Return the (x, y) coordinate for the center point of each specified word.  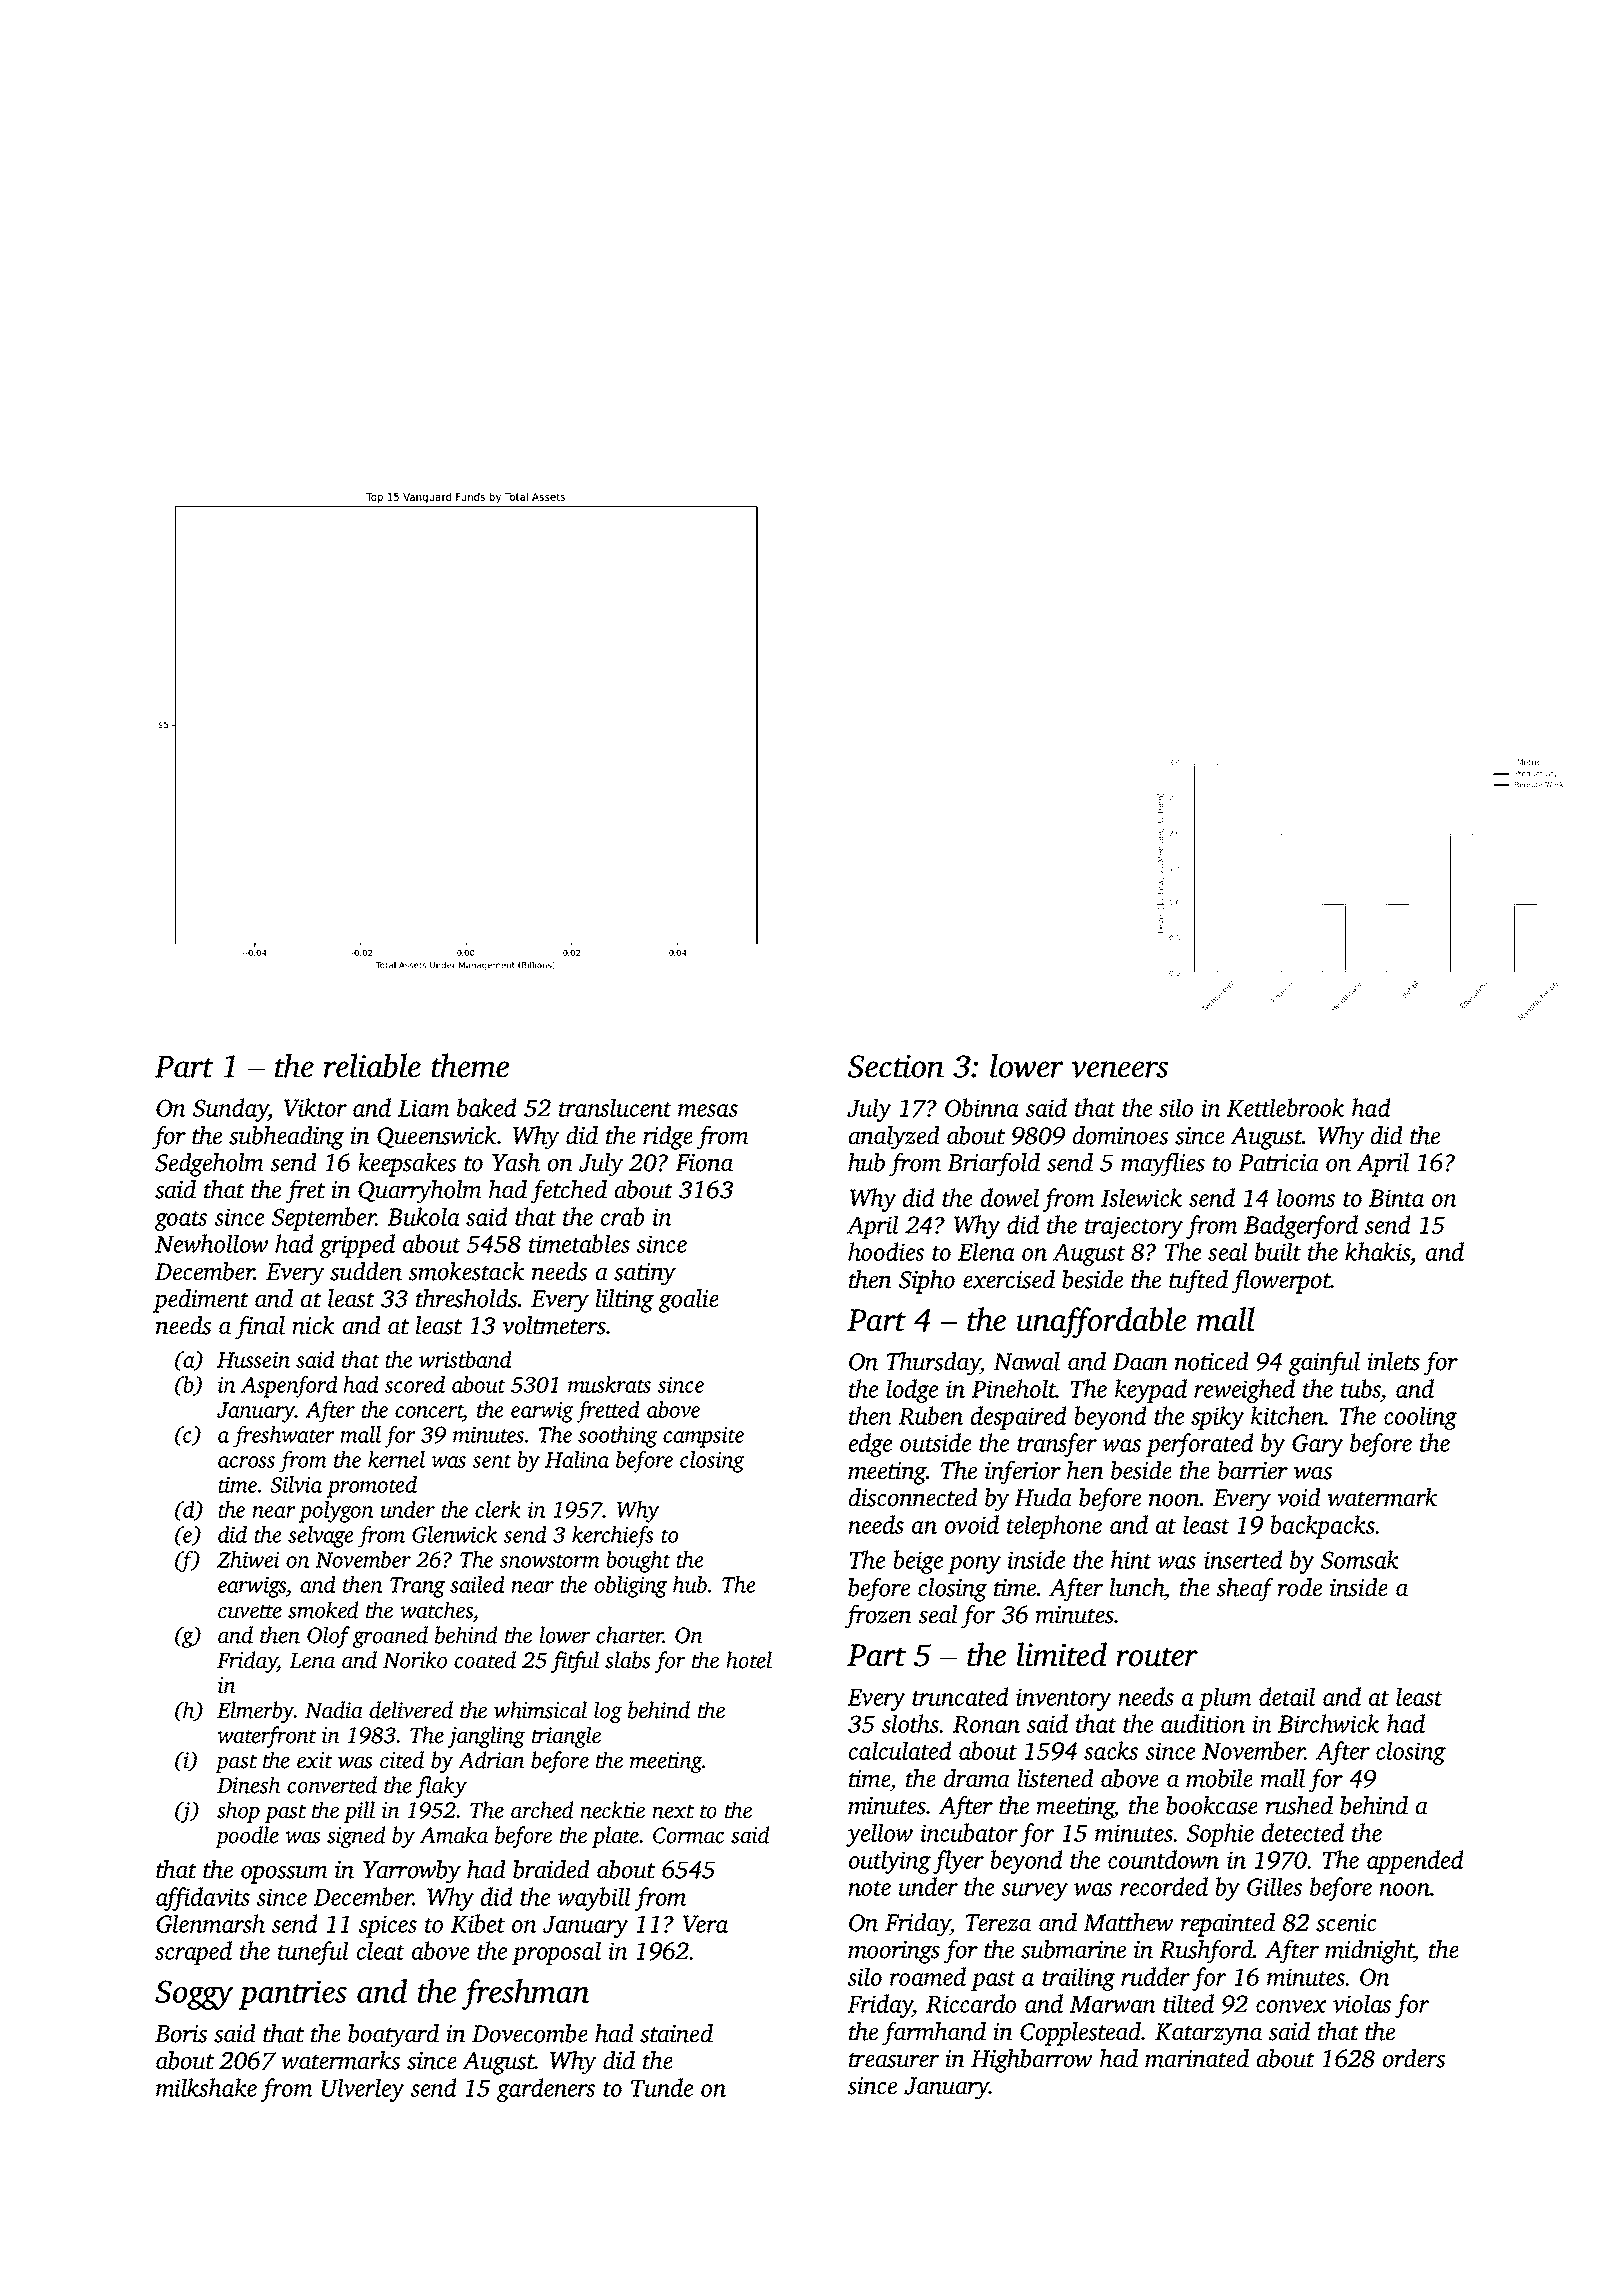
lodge (912, 1391)
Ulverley (363, 2090)
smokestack (466, 1271)
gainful (1324, 1363)
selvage (321, 1537)
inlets (1393, 1361)
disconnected (913, 1497)
